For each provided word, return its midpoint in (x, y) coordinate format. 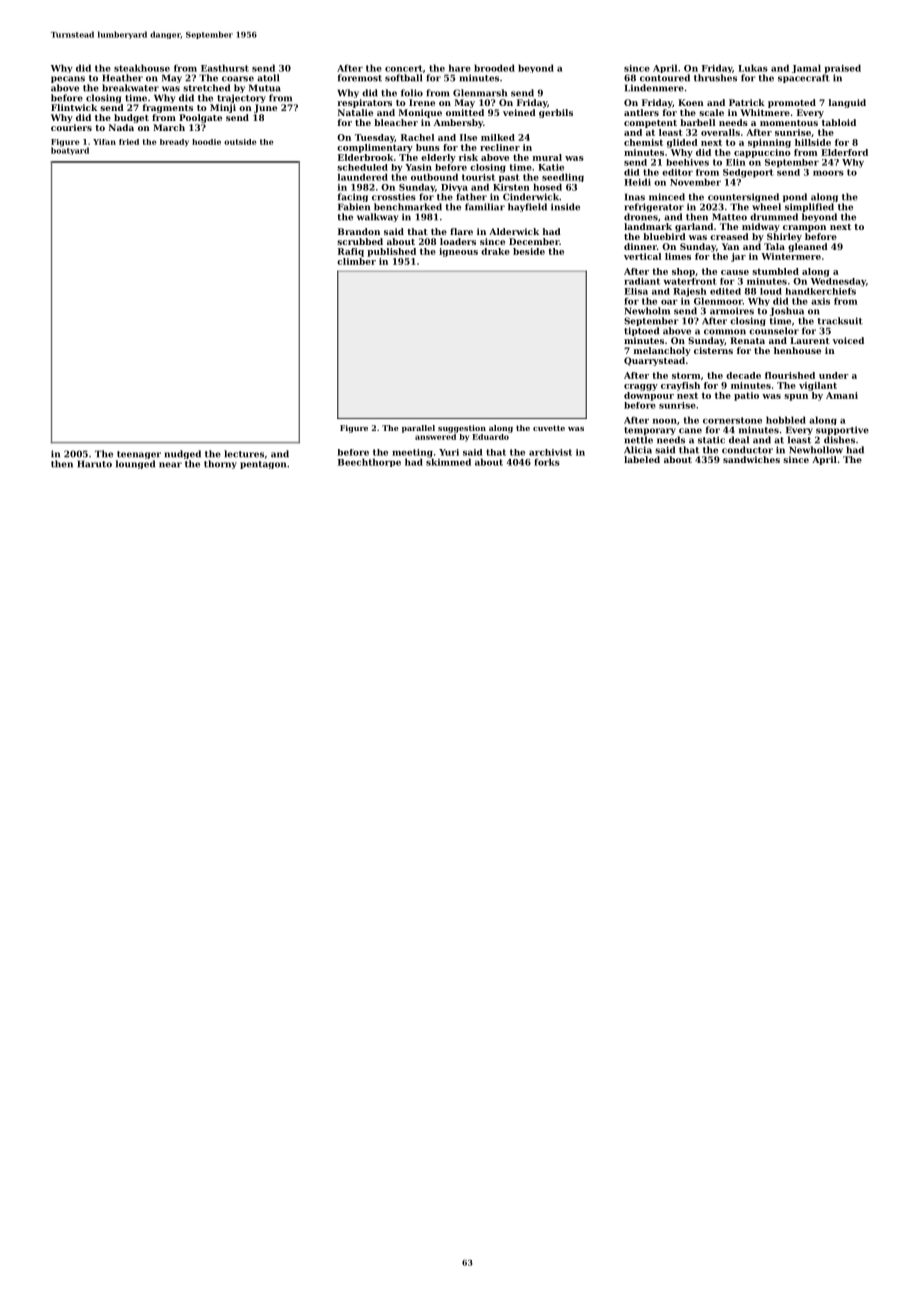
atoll (268, 78)
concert (404, 68)
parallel (418, 429)
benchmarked (408, 207)
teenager (139, 455)
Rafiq (351, 252)
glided (682, 143)
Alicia (638, 450)
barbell (697, 122)
